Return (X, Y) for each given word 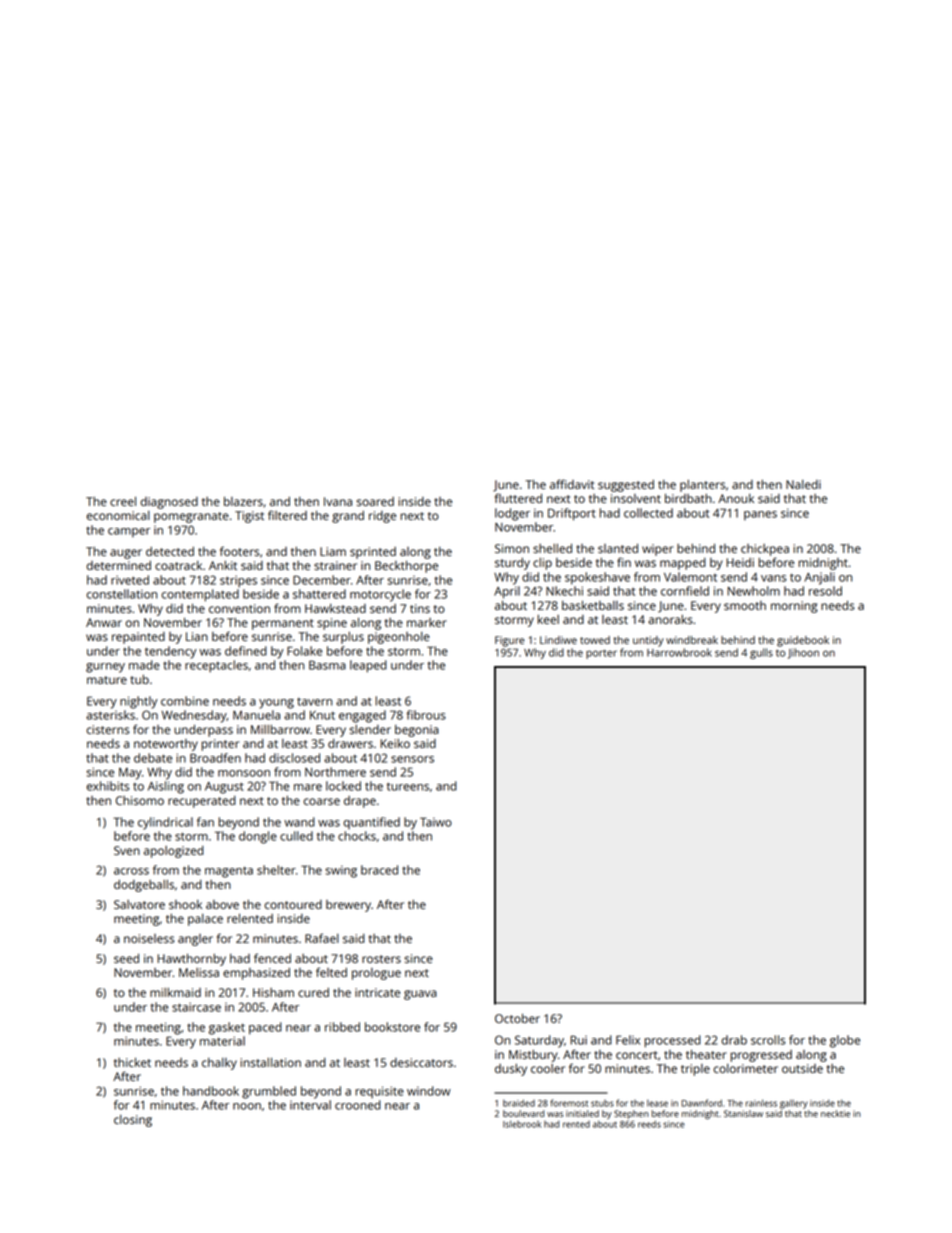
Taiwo (436, 822)
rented (576, 1124)
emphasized (256, 974)
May (130, 774)
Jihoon (803, 653)
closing (133, 1121)
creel (123, 501)
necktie (835, 1113)
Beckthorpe (406, 567)
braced (379, 870)
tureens (408, 786)
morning (794, 607)
